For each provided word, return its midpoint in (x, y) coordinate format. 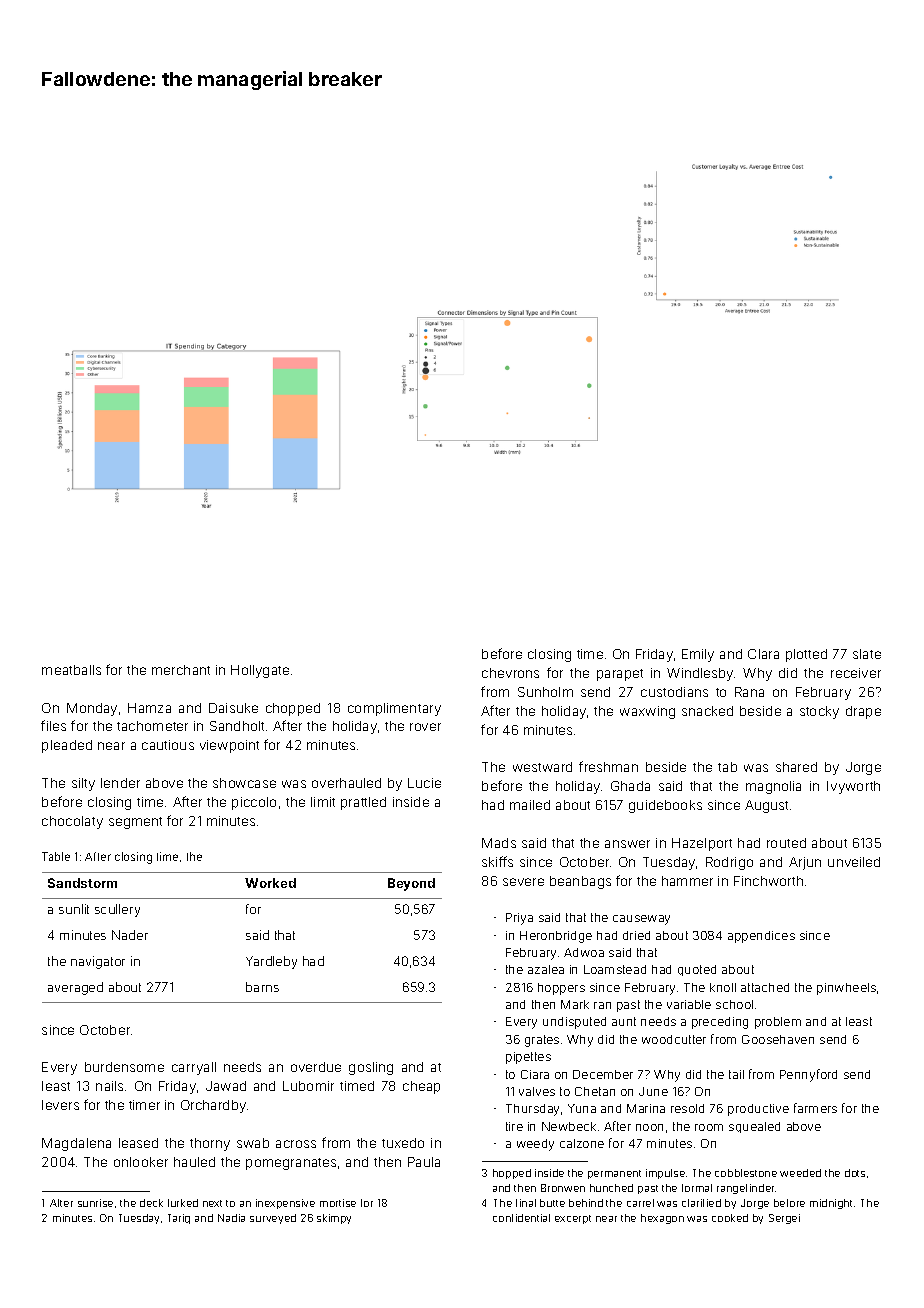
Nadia (231, 1218)
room (709, 1127)
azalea (546, 969)
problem (778, 1023)
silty (83, 784)
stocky (819, 712)
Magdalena (76, 1144)
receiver (856, 673)
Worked (270, 883)
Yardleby (271, 962)
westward (542, 767)
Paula (424, 1162)
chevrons (510, 673)
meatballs (71, 670)
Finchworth (768, 881)
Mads (499, 843)
